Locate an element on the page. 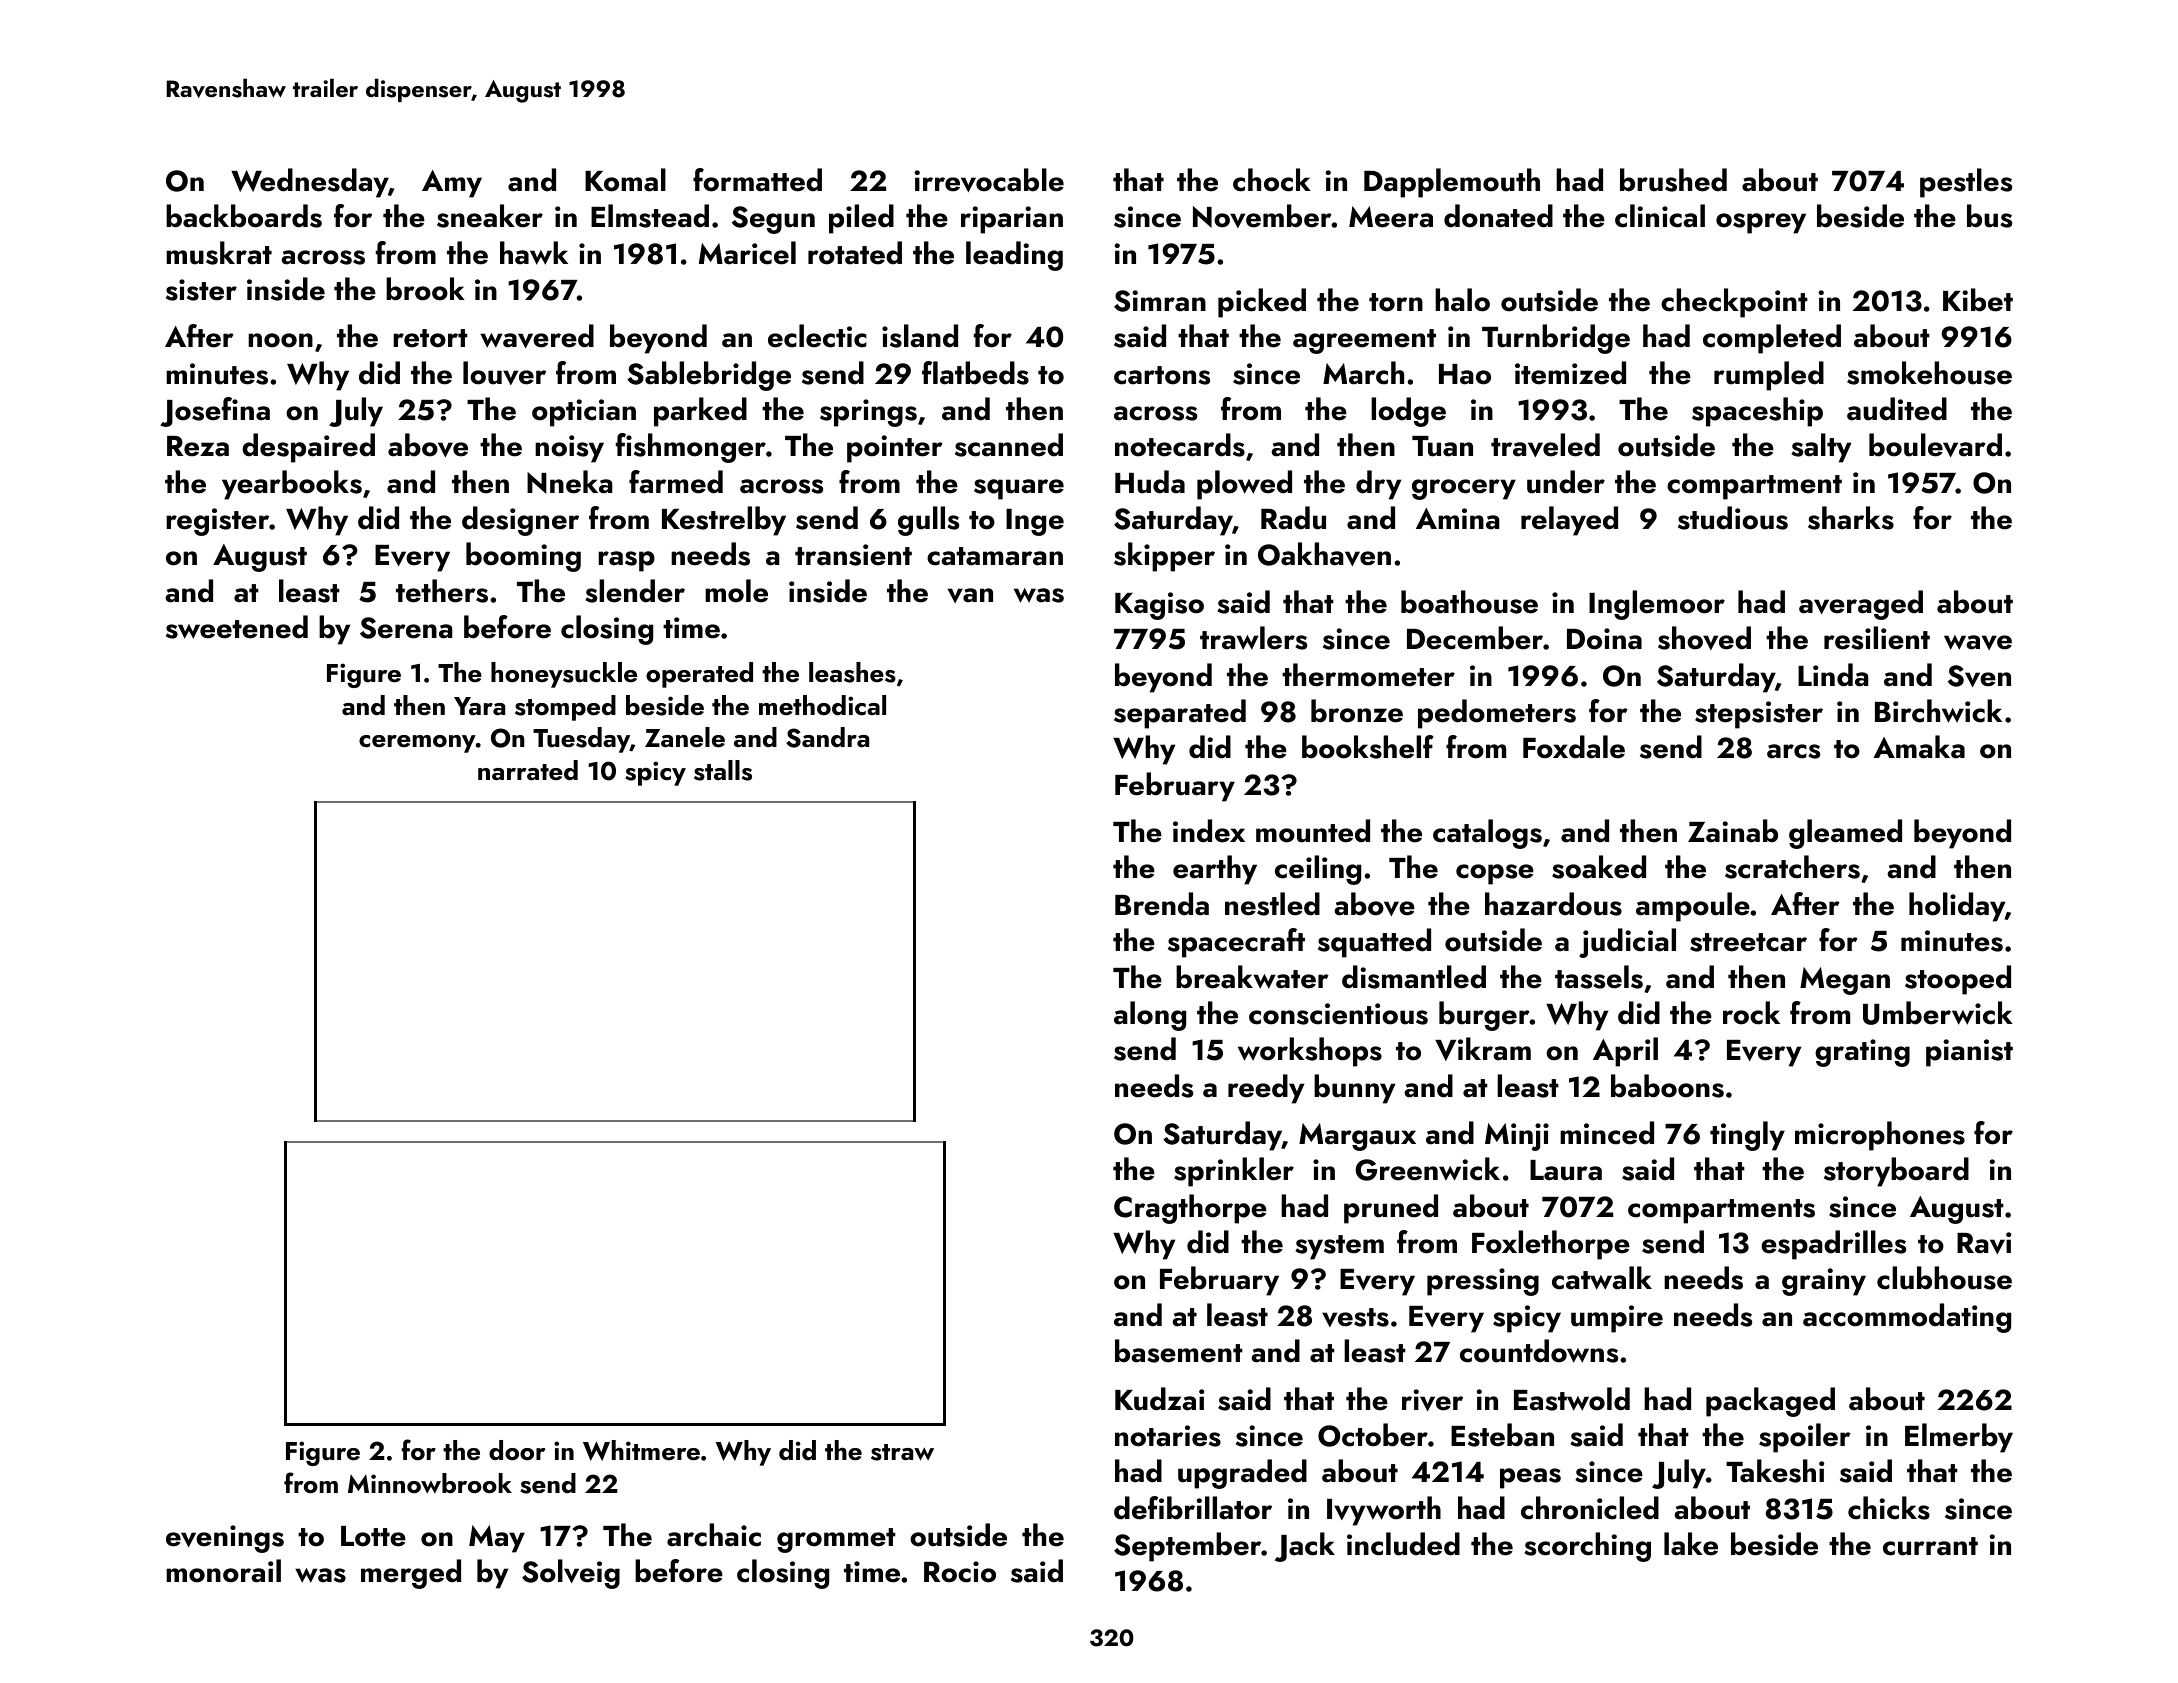  leading is located at coordinates (1014, 256).
